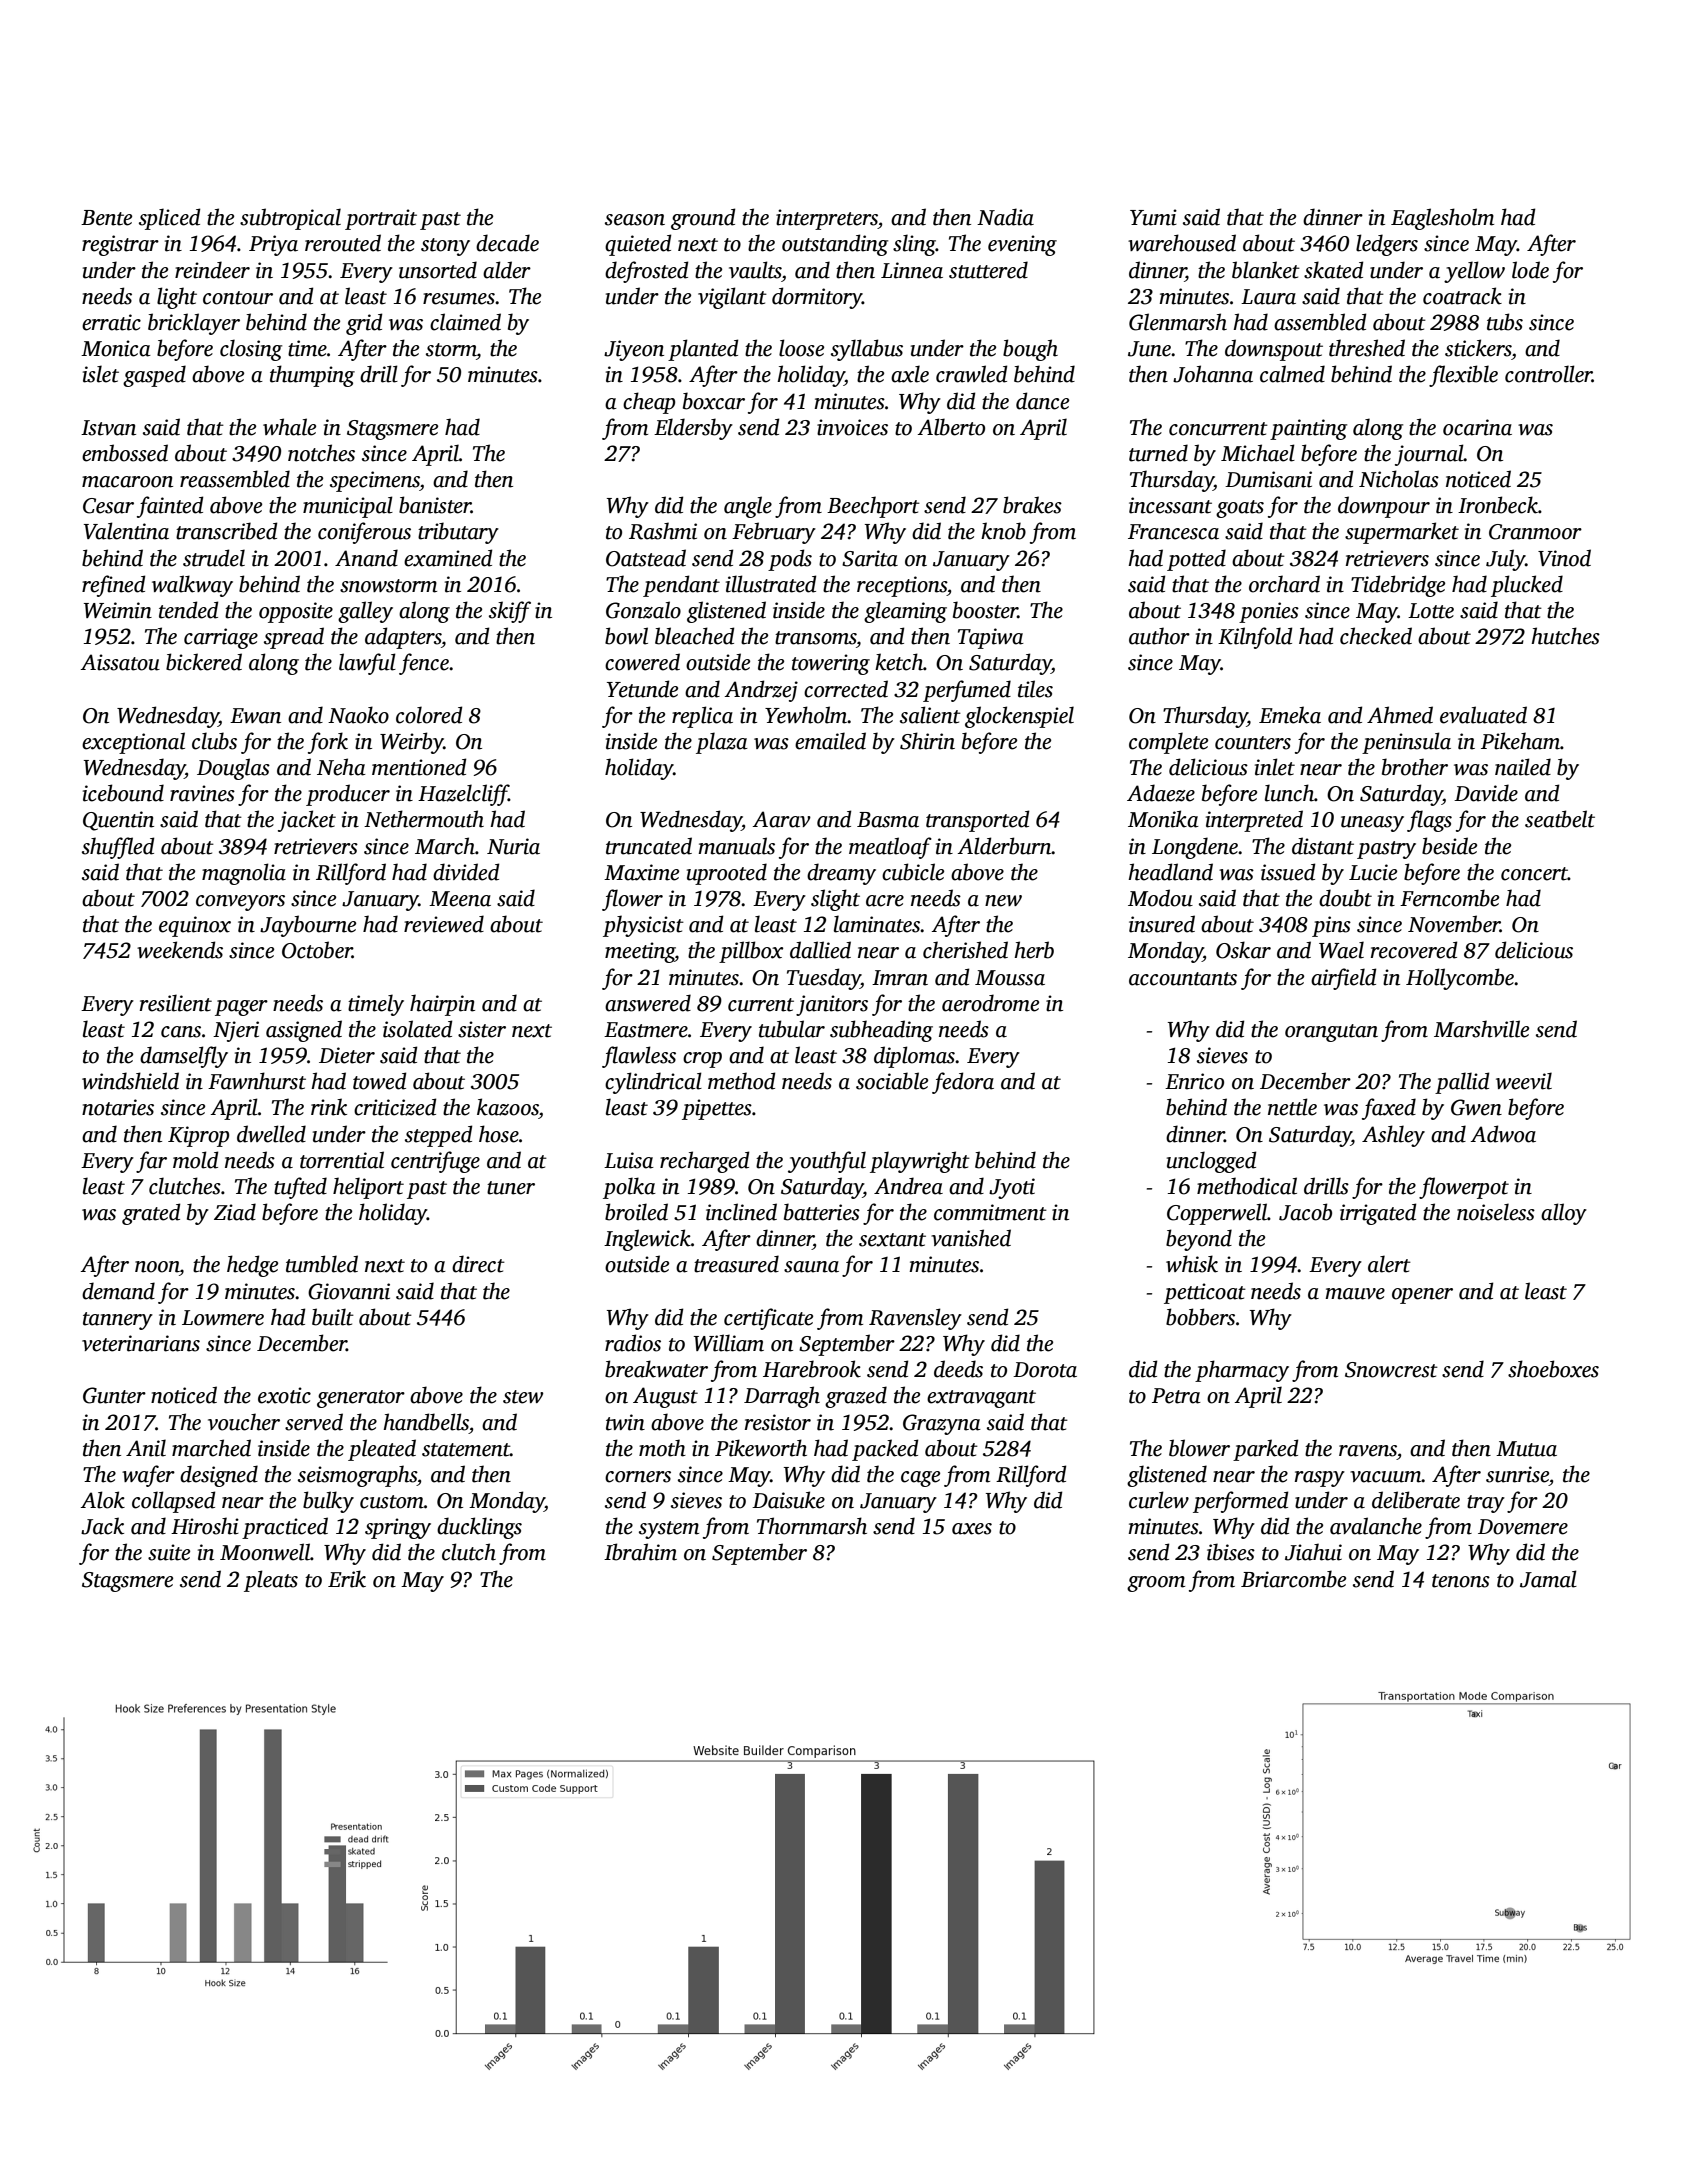 This image has height=2178, width=1683. Describe the element at coordinates (255, 716) in the image. I see `Ewan` at that location.
